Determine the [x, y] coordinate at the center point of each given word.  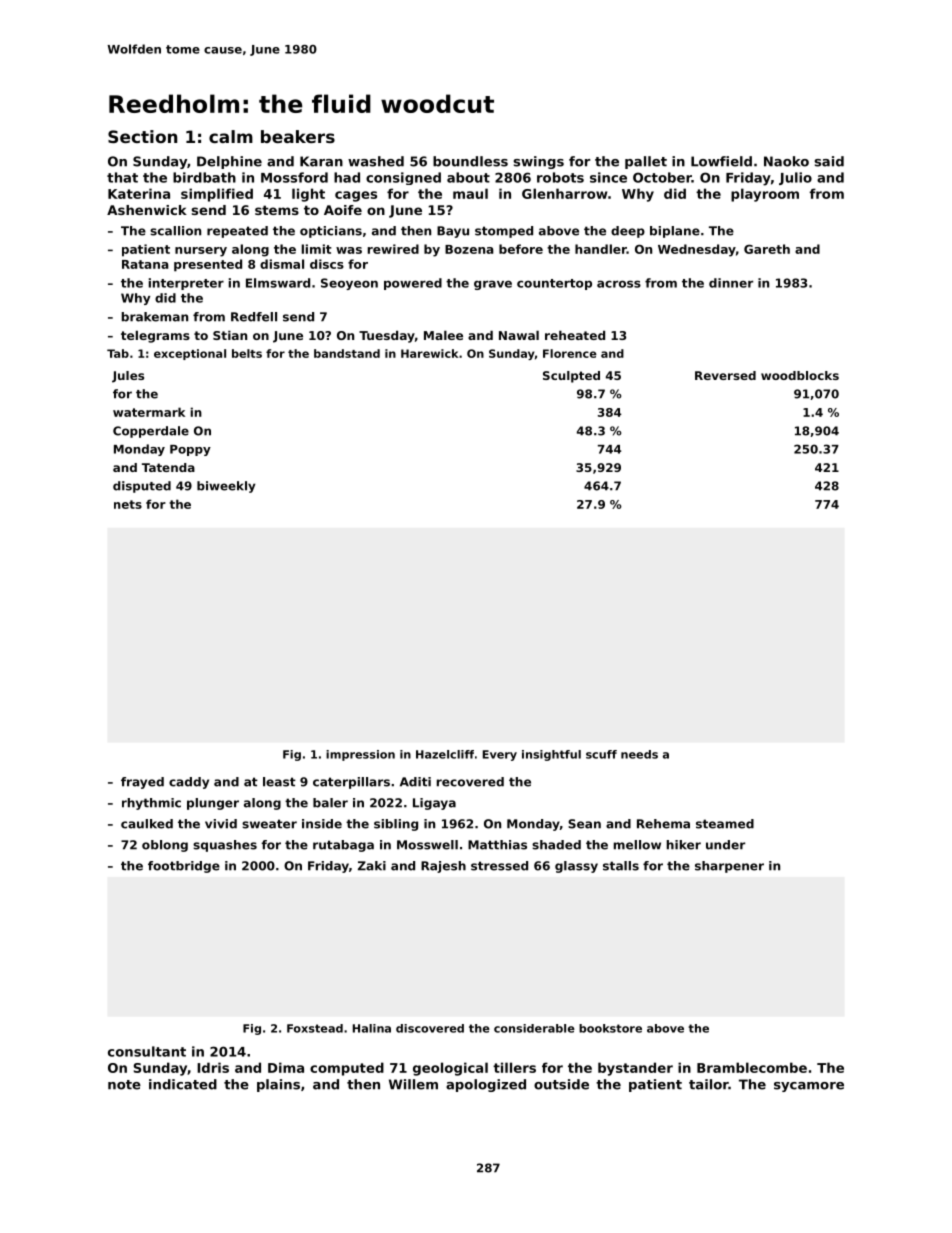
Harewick [429, 353]
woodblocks [800, 375]
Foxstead [315, 1028]
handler [601, 249]
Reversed [725, 375]
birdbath [204, 177]
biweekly [226, 487]
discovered [430, 1028]
